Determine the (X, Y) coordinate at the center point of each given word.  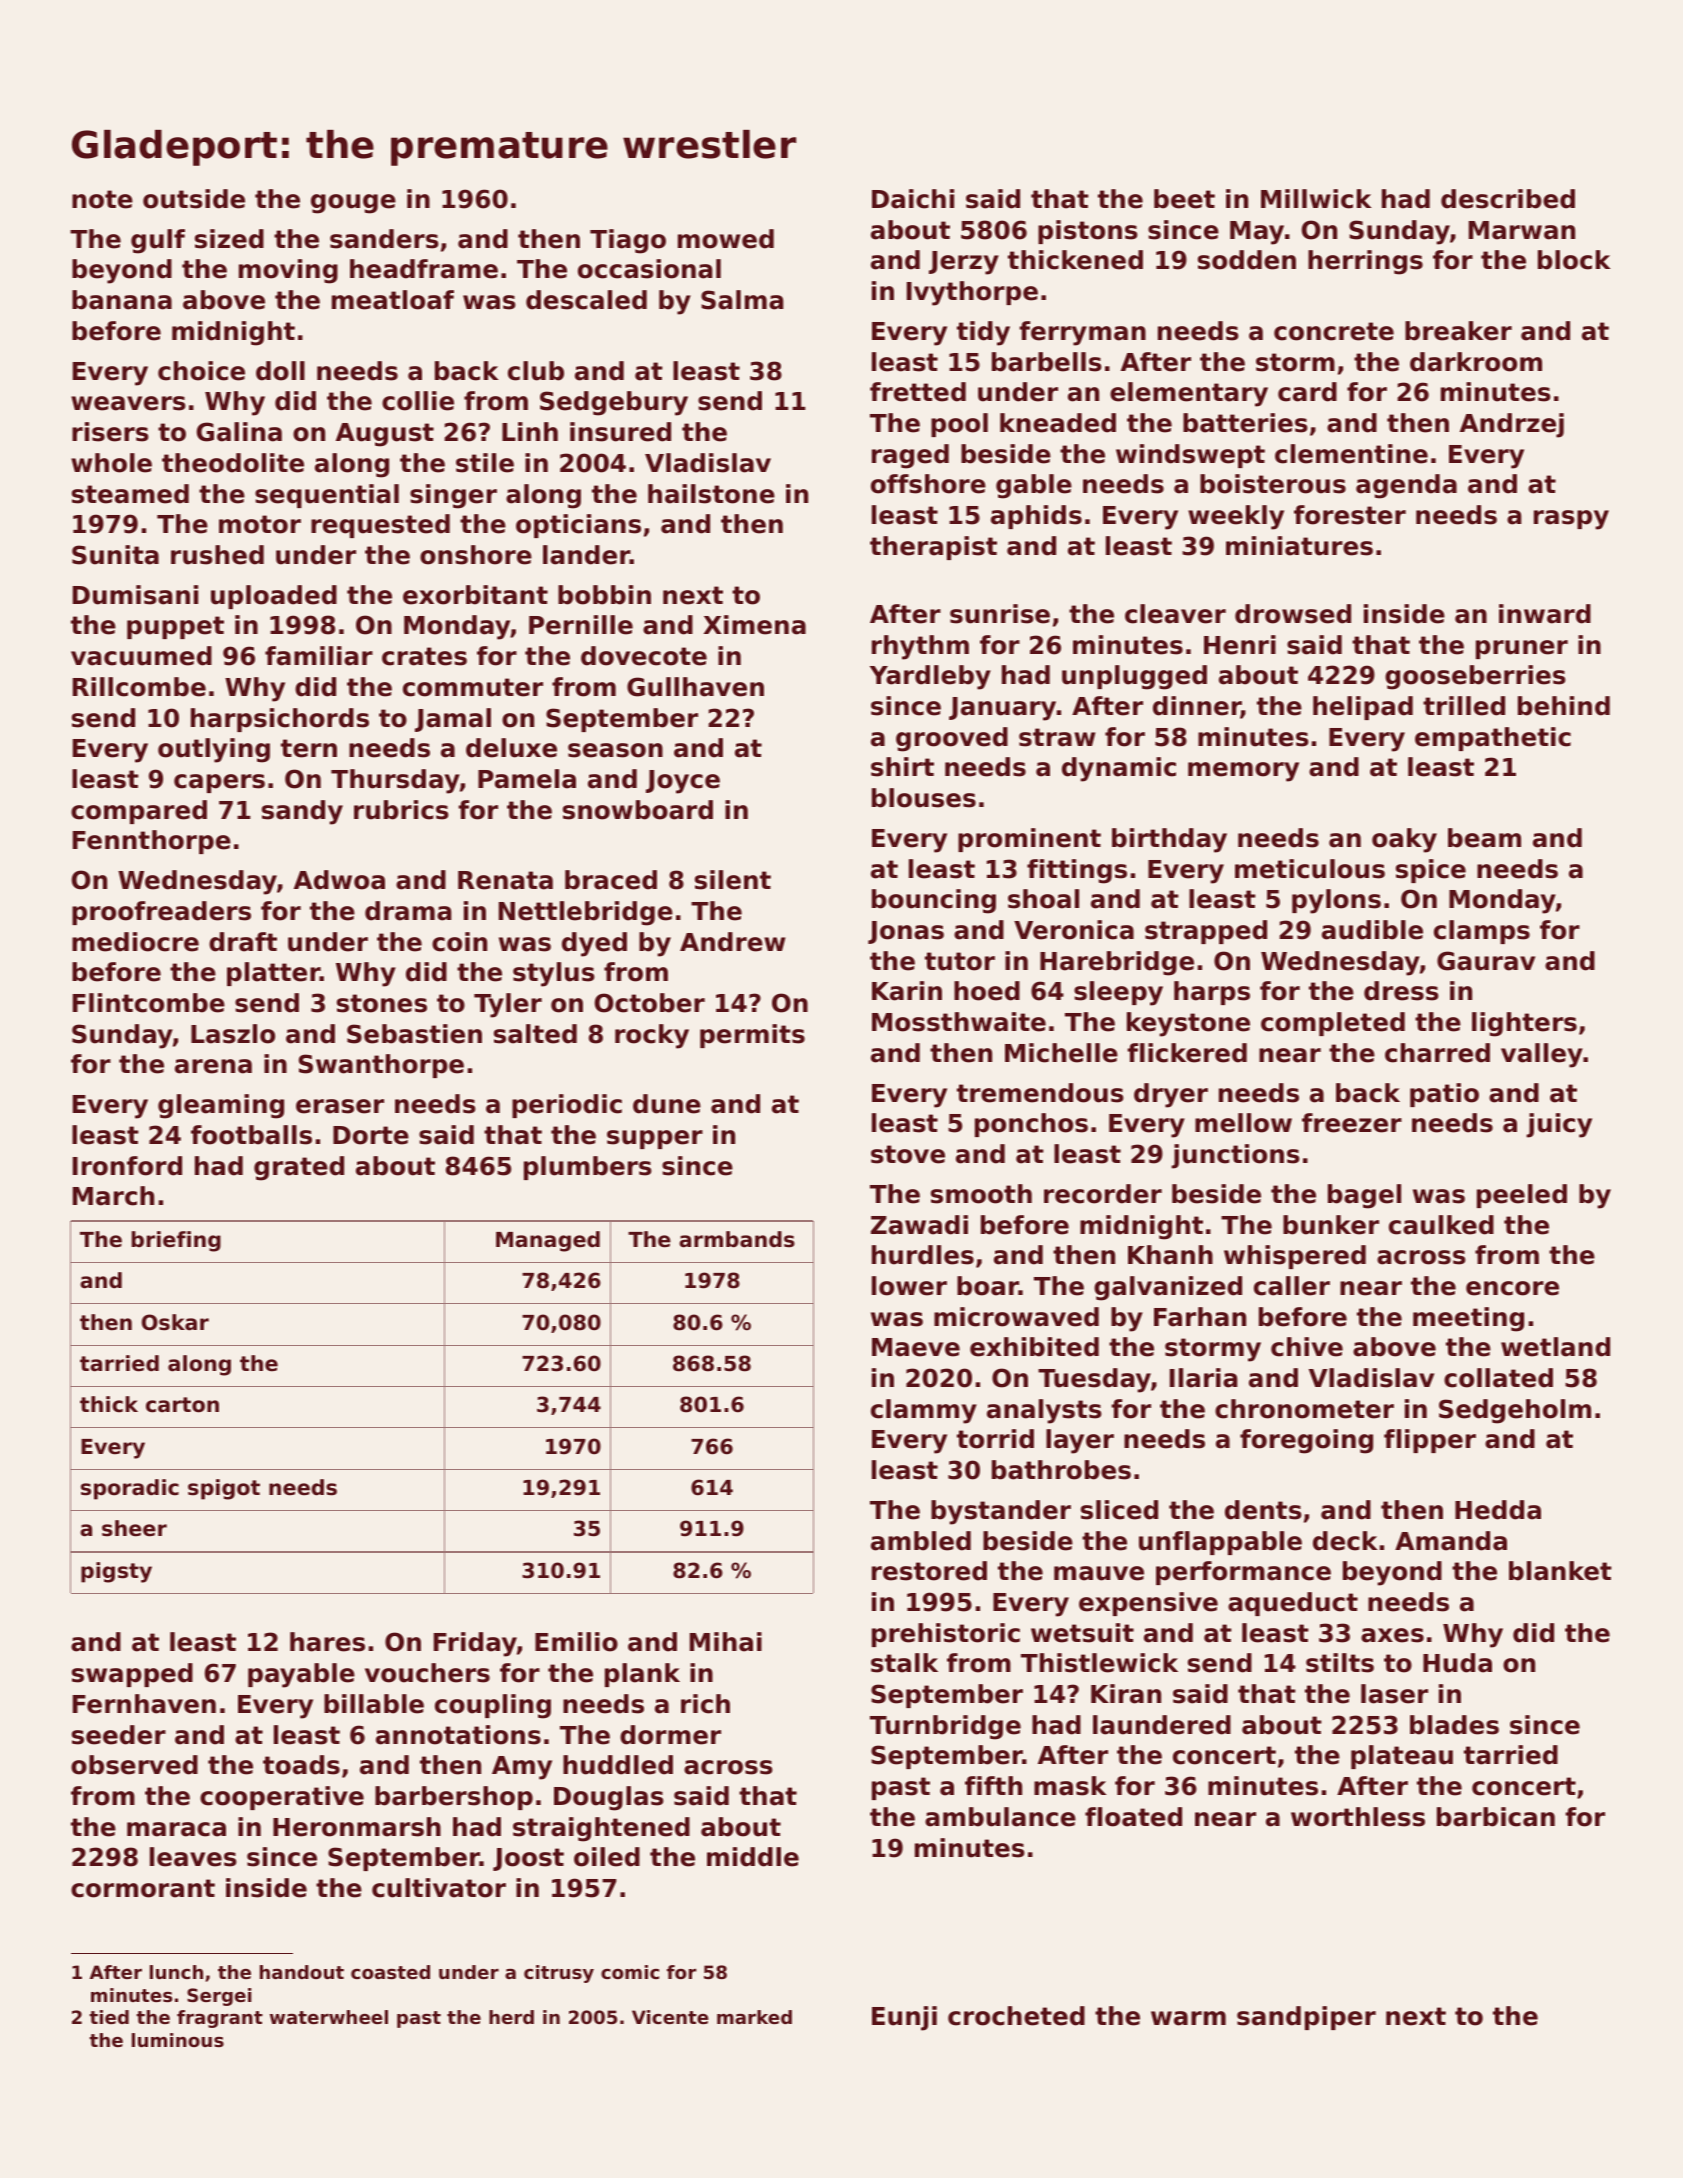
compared (139, 812)
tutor (960, 961)
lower (909, 1286)
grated (299, 1168)
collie (418, 401)
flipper (1430, 1441)
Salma (742, 300)
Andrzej (1512, 425)
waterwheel (329, 2017)
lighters (1524, 1024)
